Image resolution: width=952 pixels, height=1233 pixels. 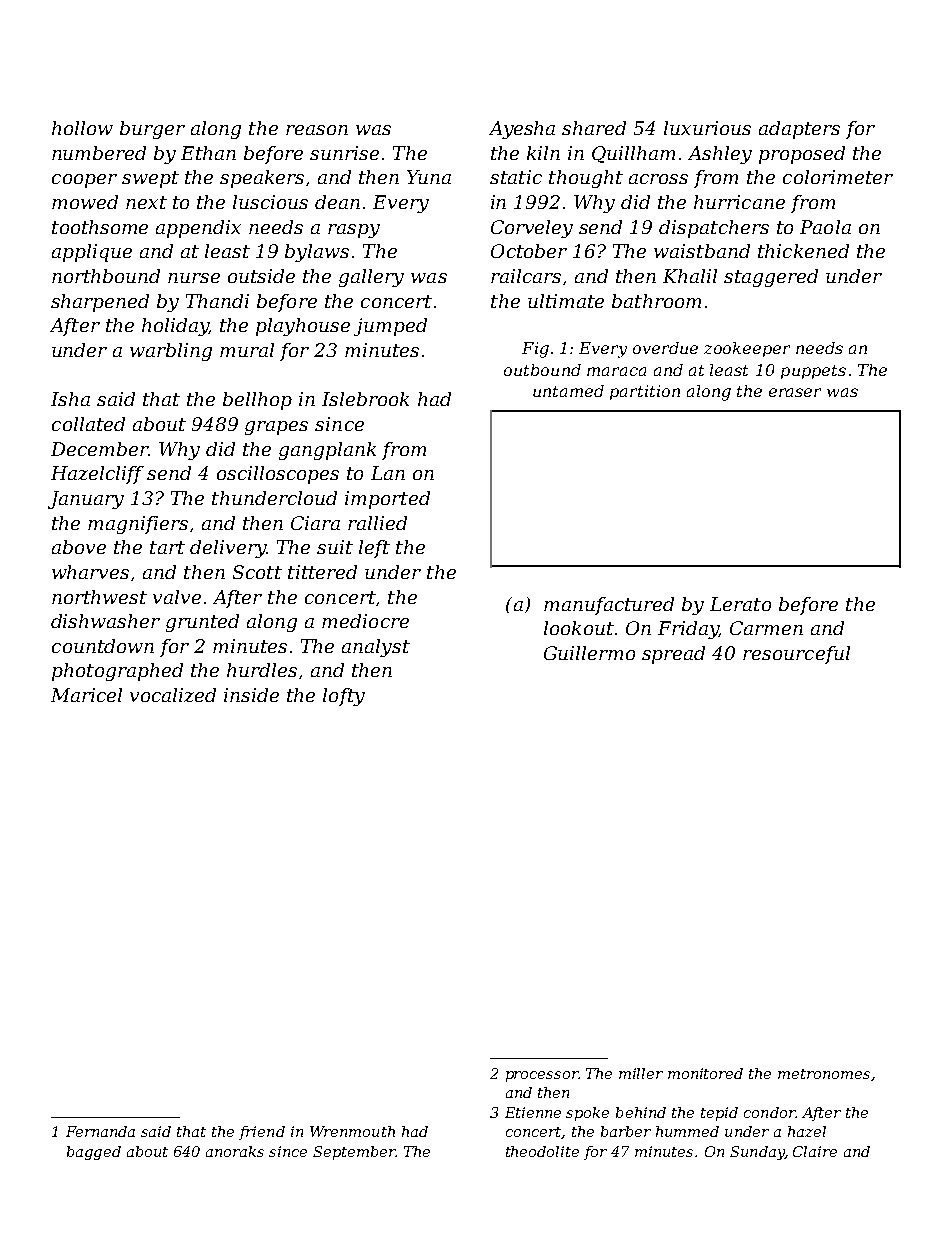 What do you see at coordinates (587, 1114) in the image?
I see `spoke` at bounding box center [587, 1114].
